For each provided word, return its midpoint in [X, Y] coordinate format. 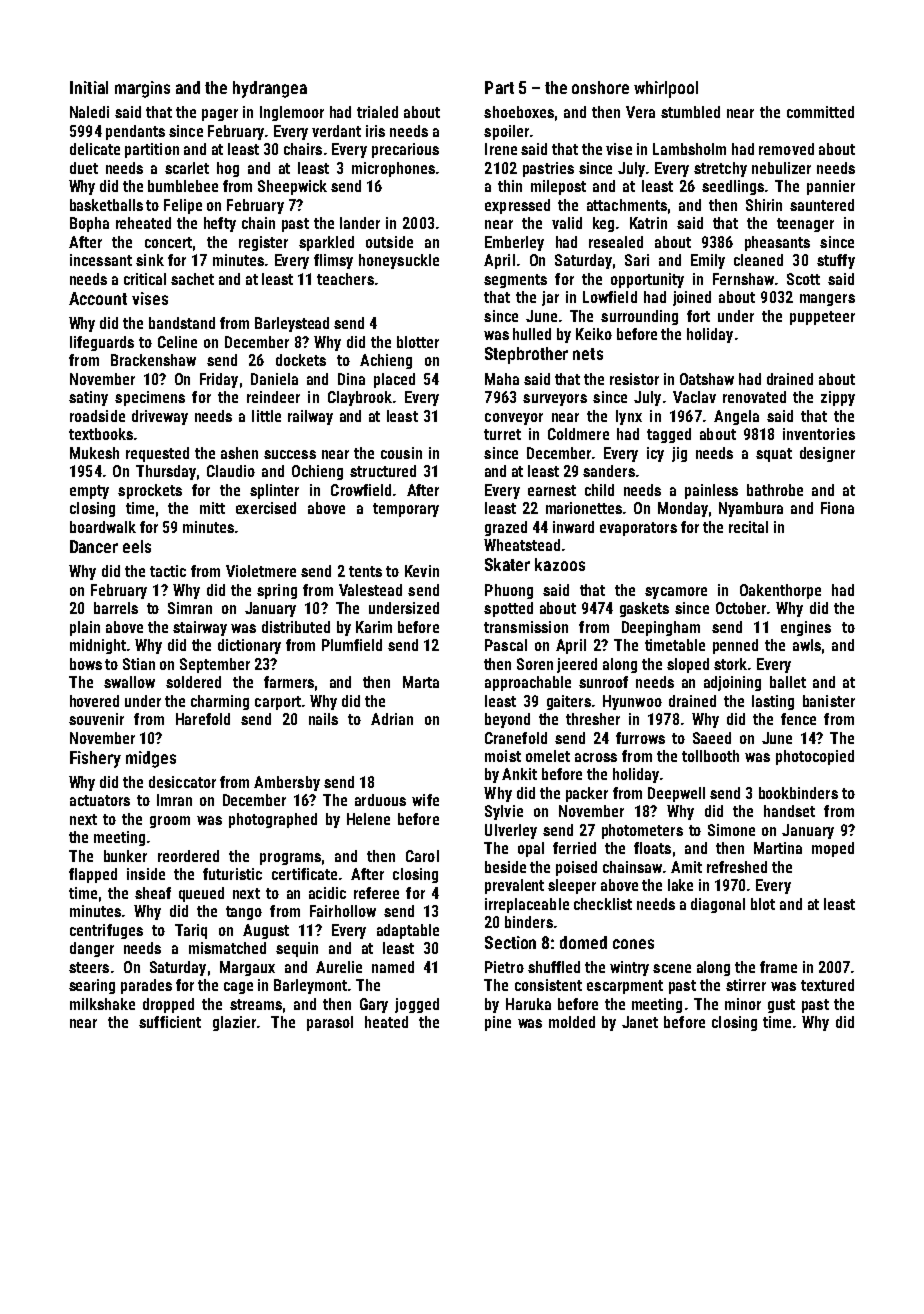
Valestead [370, 590]
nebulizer [781, 168]
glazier [234, 1023]
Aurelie [339, 967]
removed [786, 149]
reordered [188, 856]
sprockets [150, 491]
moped [833, 849]
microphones [393, 169]
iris [375, 131]
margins [142, 89]
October [741, 608]
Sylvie [504, 812]
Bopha [89, 224]
